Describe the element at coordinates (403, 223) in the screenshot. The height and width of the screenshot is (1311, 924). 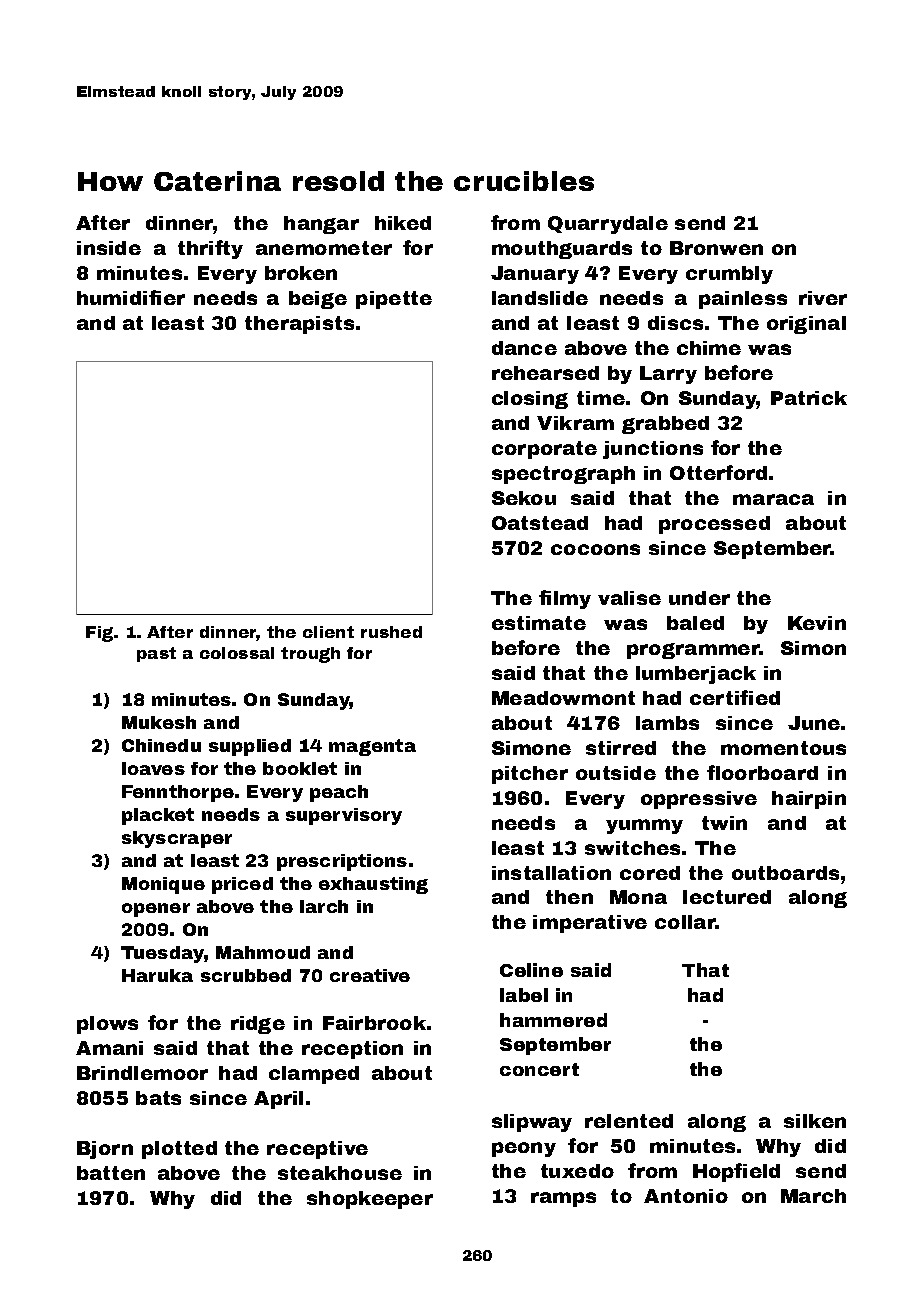
I see `hiked` at that location.
